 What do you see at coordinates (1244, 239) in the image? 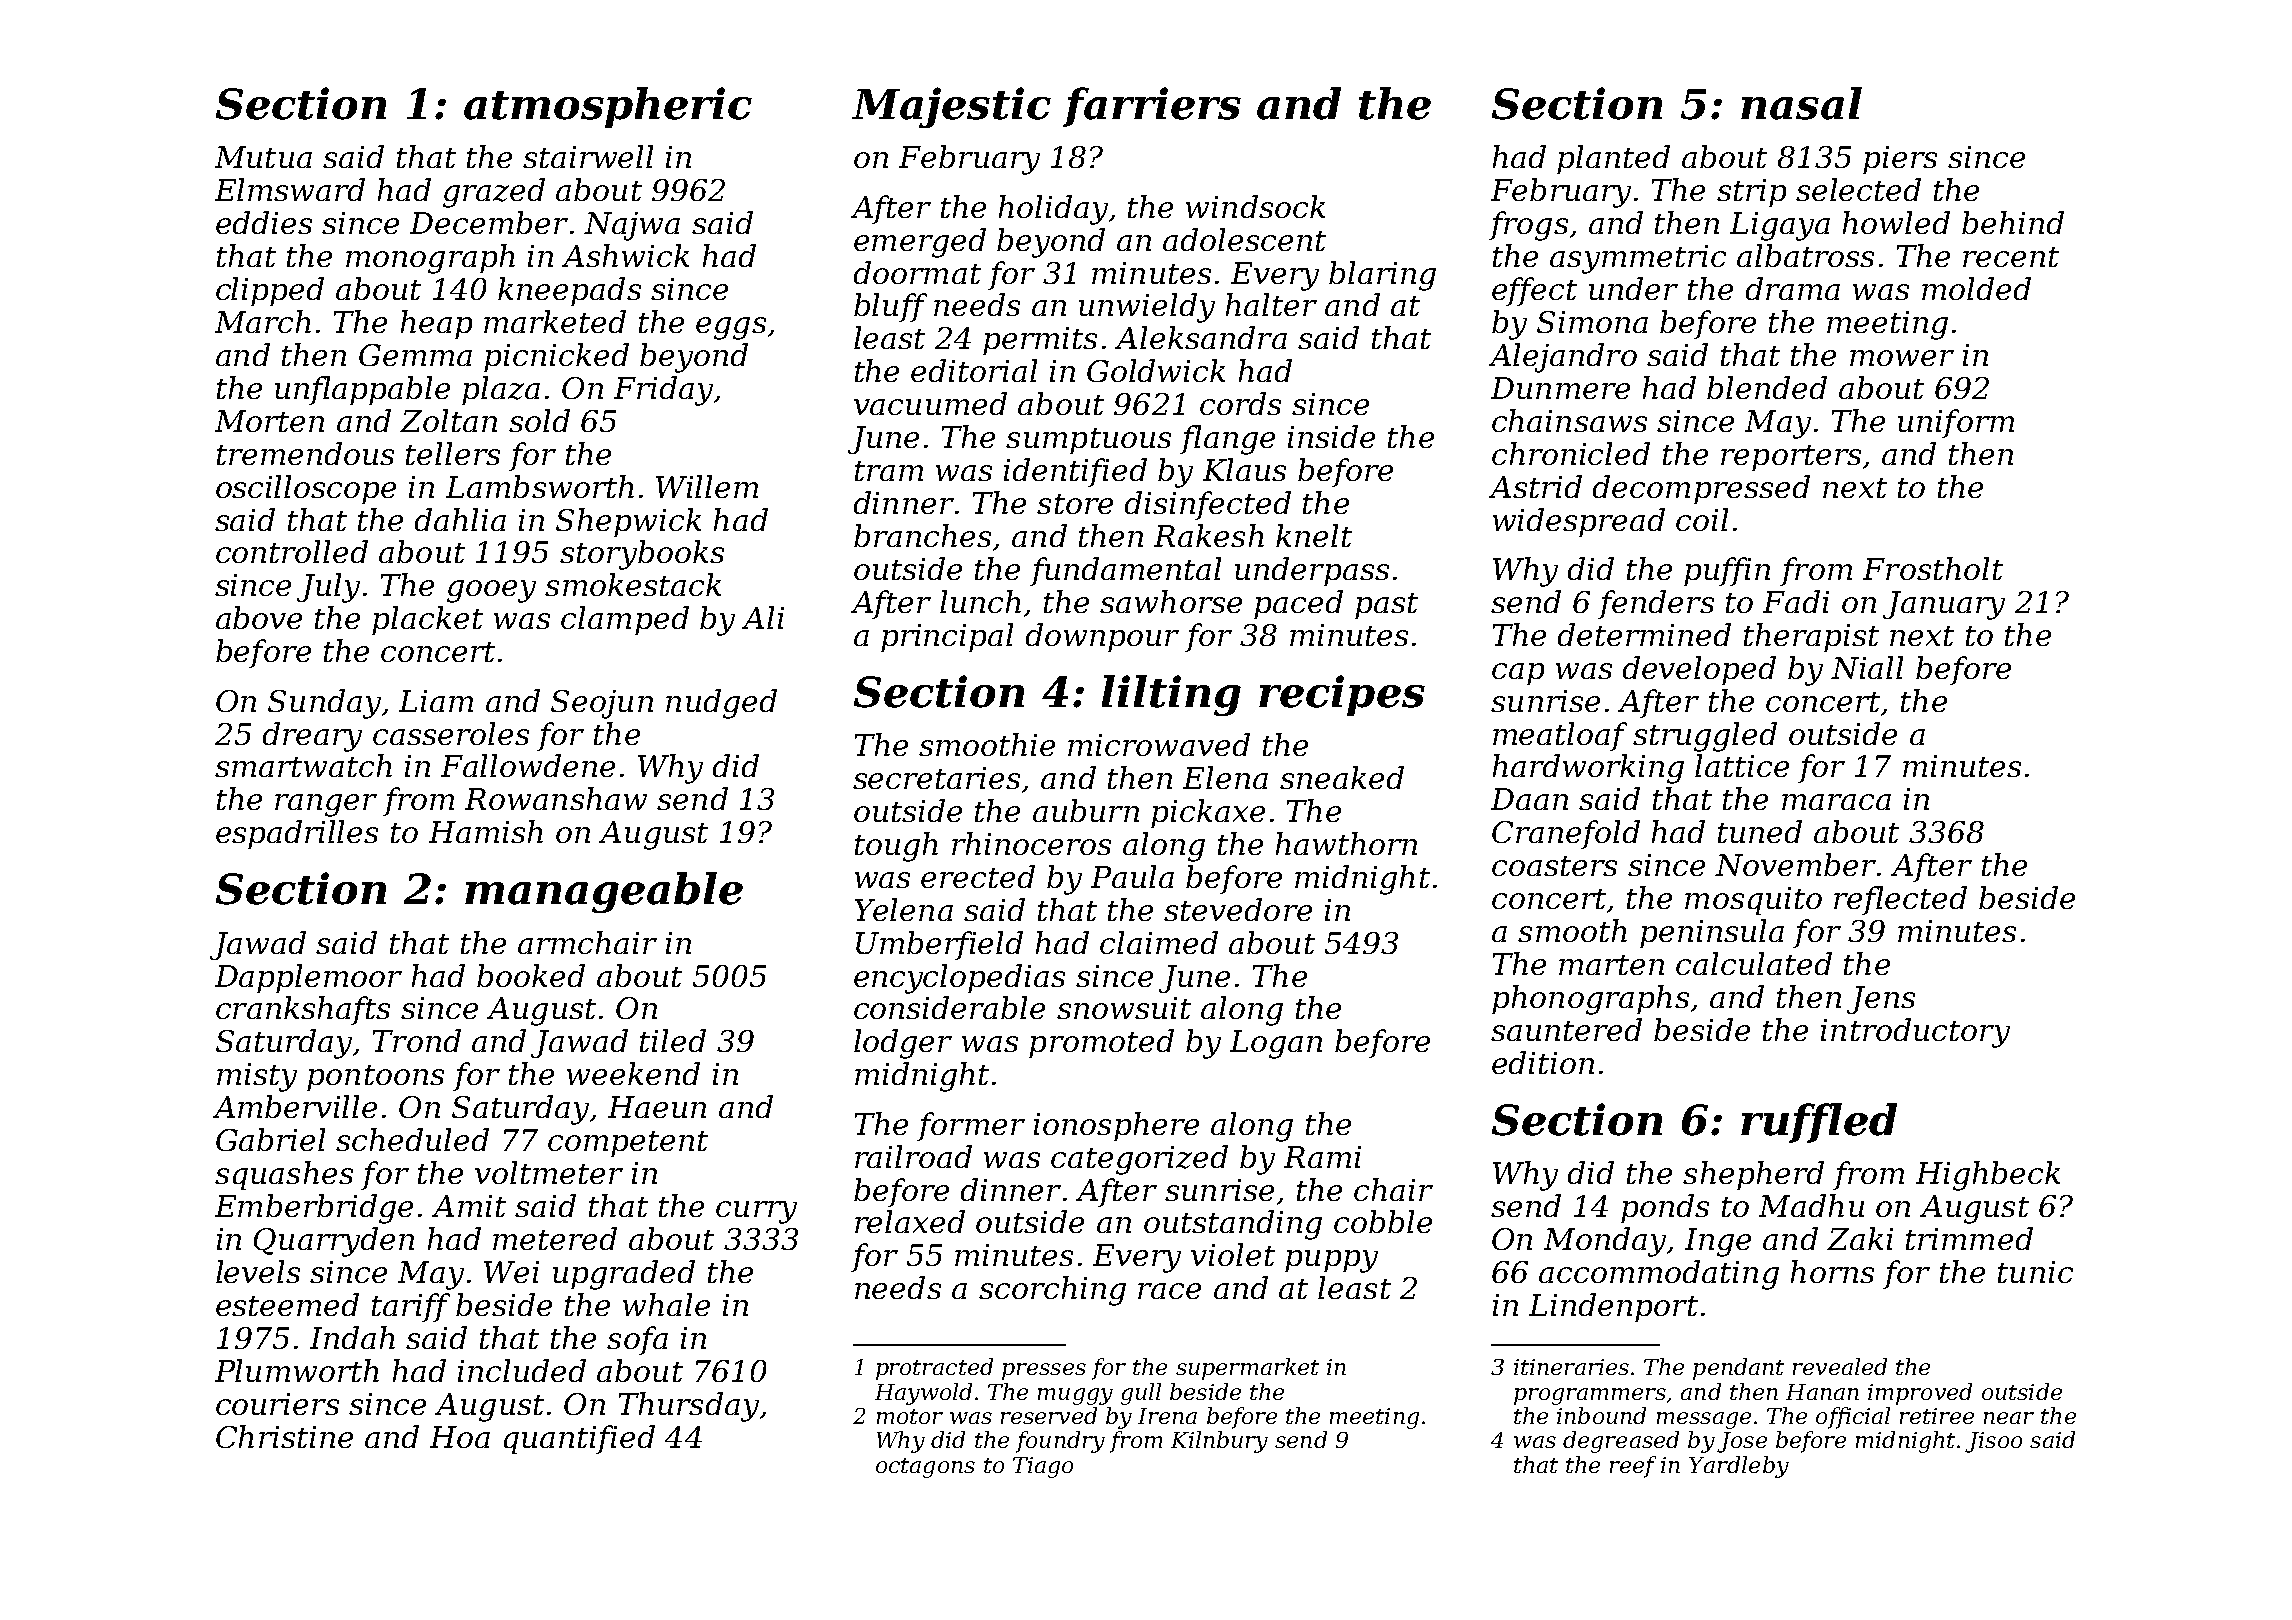
I see `adolescent` at bounding box center [1244, 239].
